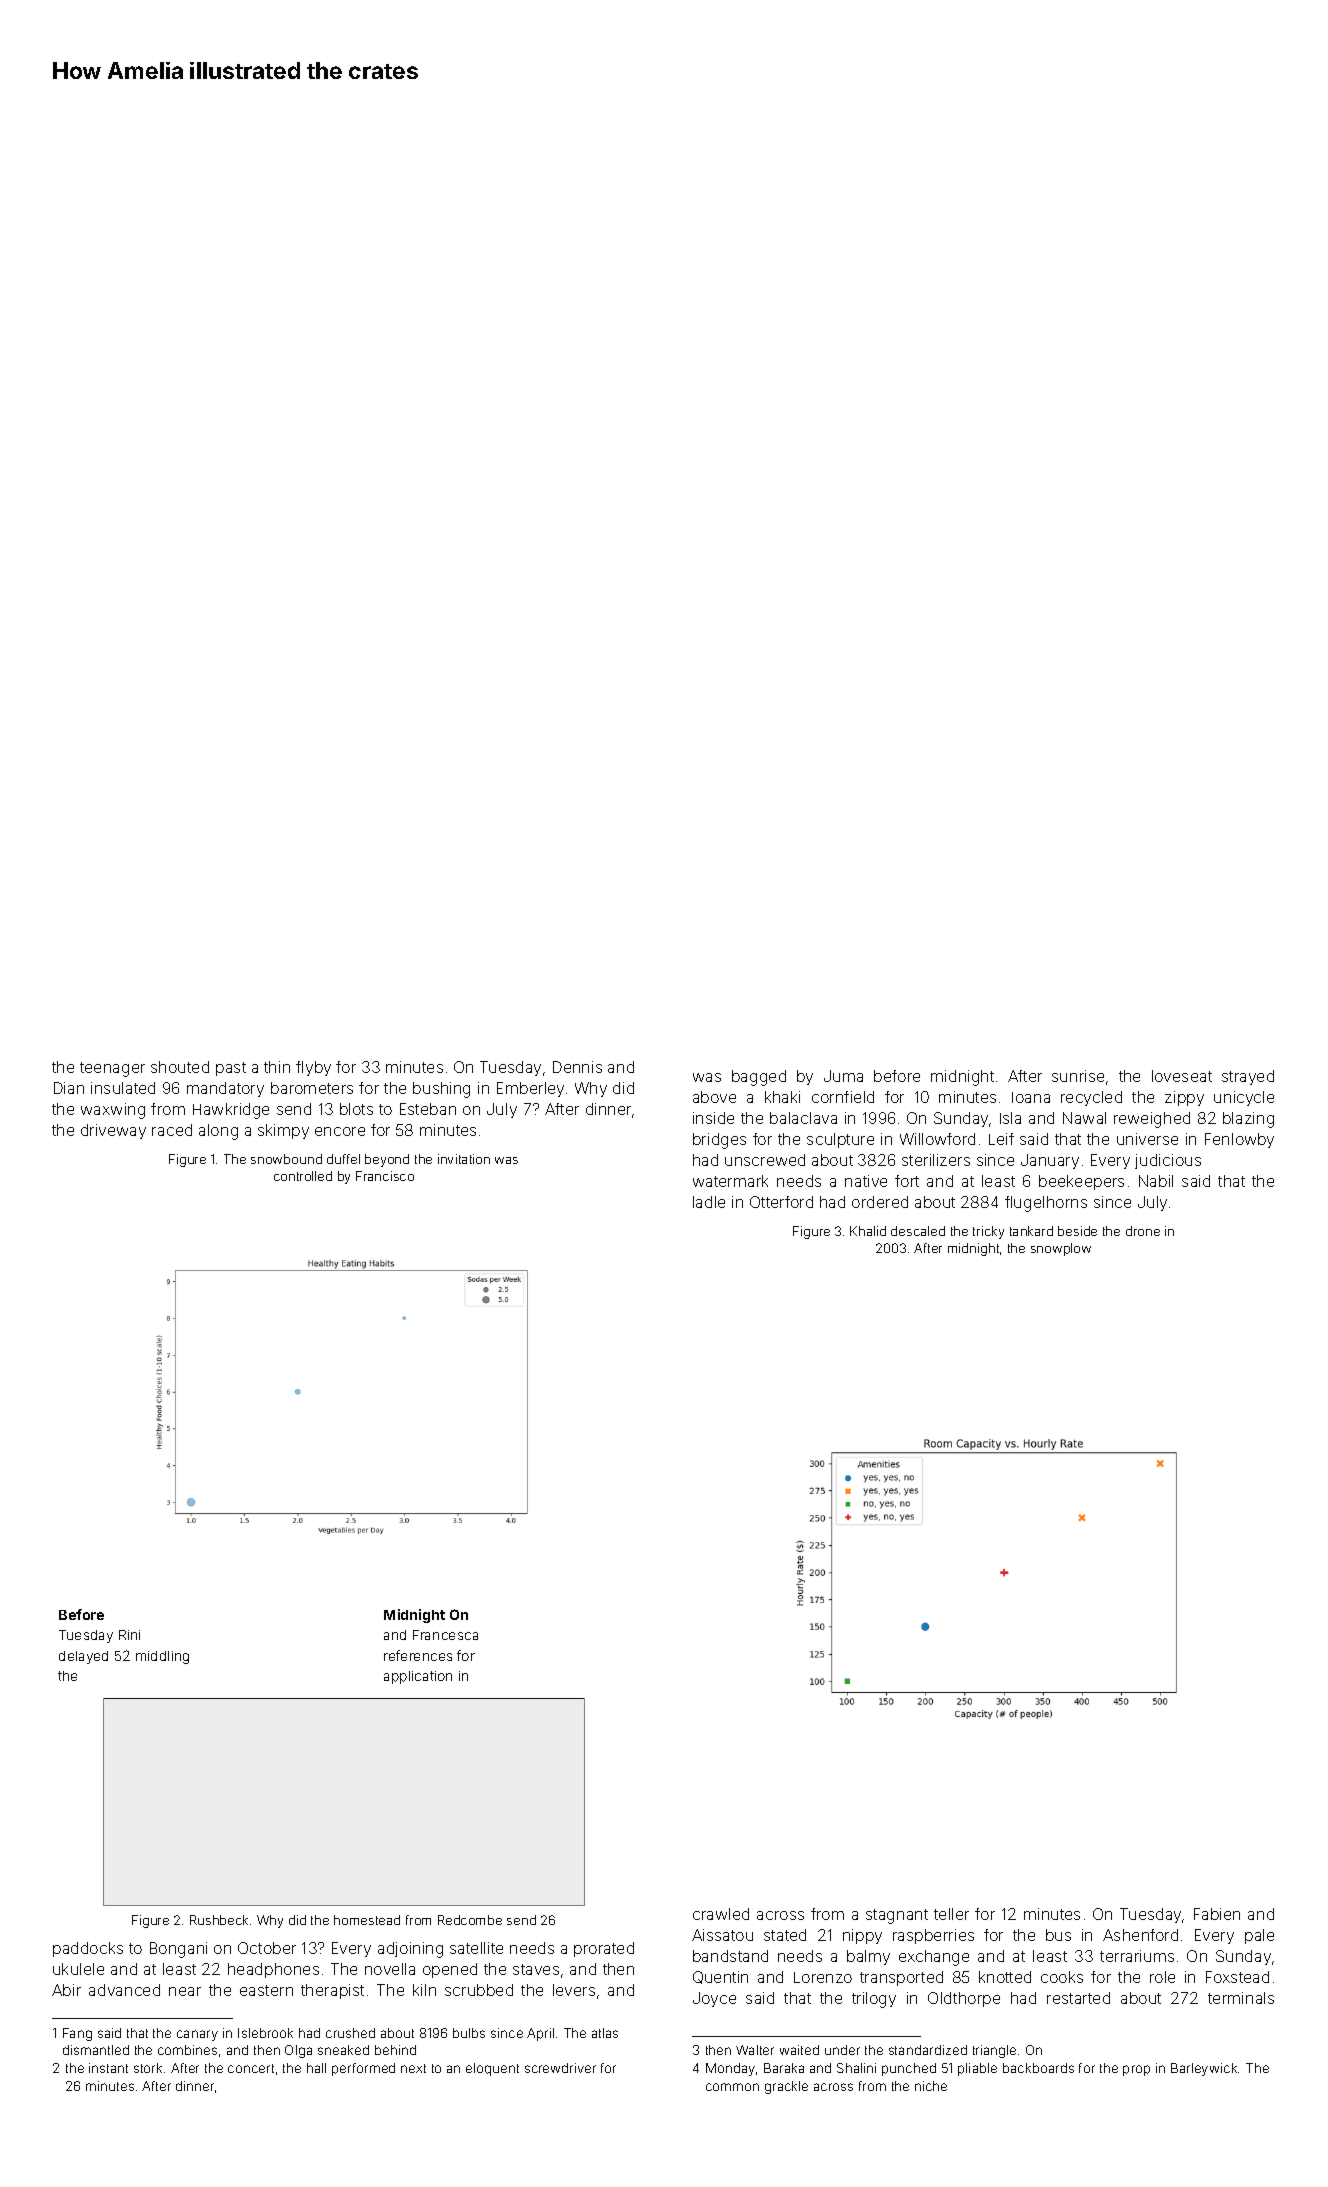  What do you see at coordinates (1061, 1249) in the page?
I see `snowplow` at bounding box center [1061, 1249].
